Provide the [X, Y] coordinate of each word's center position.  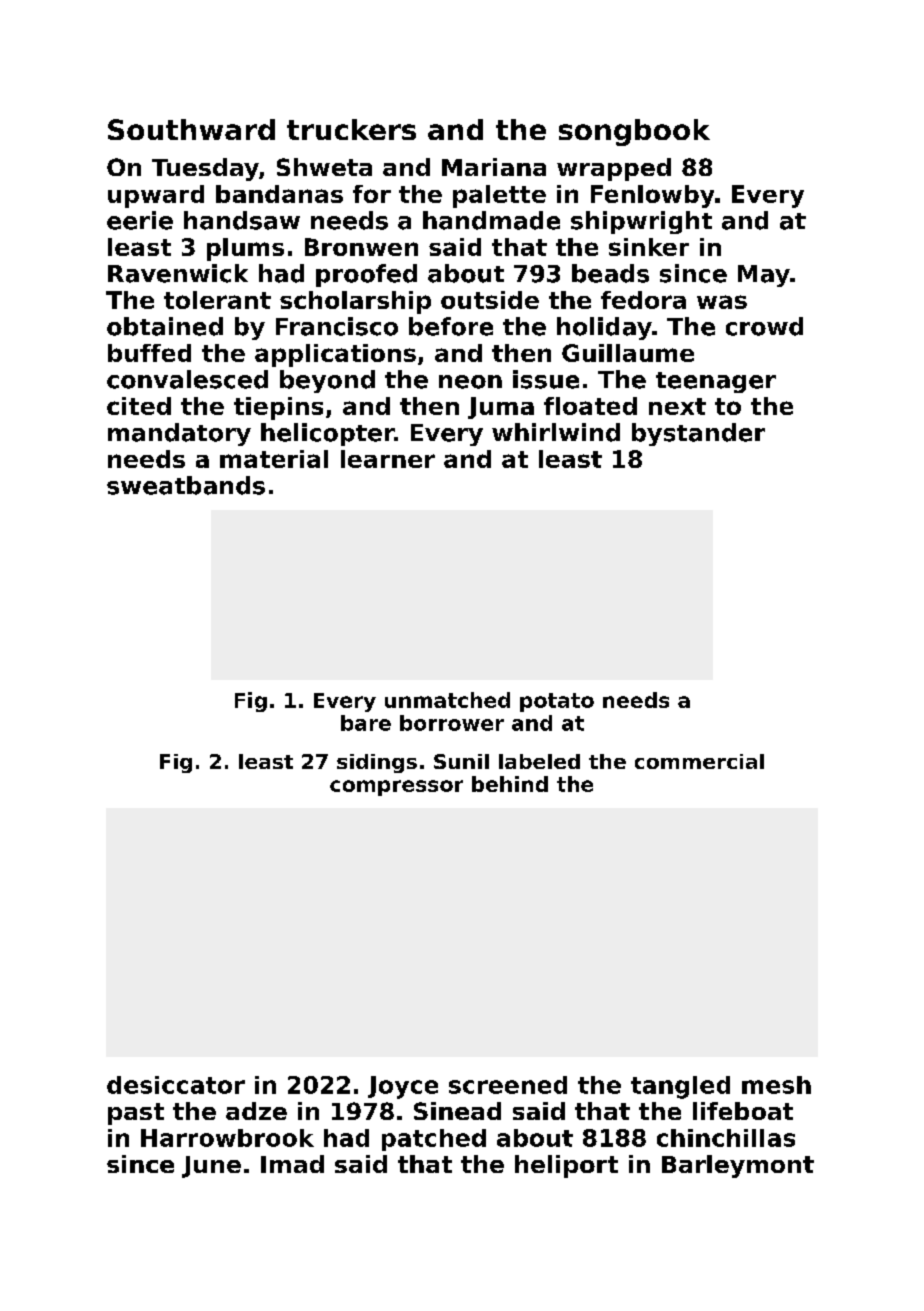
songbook [634, 132]
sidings [377, 763]
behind [510, 784]
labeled [539, 761]
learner [388, 459]
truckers [351, 129]
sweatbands [186, 485]
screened [508, 1085]
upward [156, 196]
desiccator [176, 1085]
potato [557, 702]
